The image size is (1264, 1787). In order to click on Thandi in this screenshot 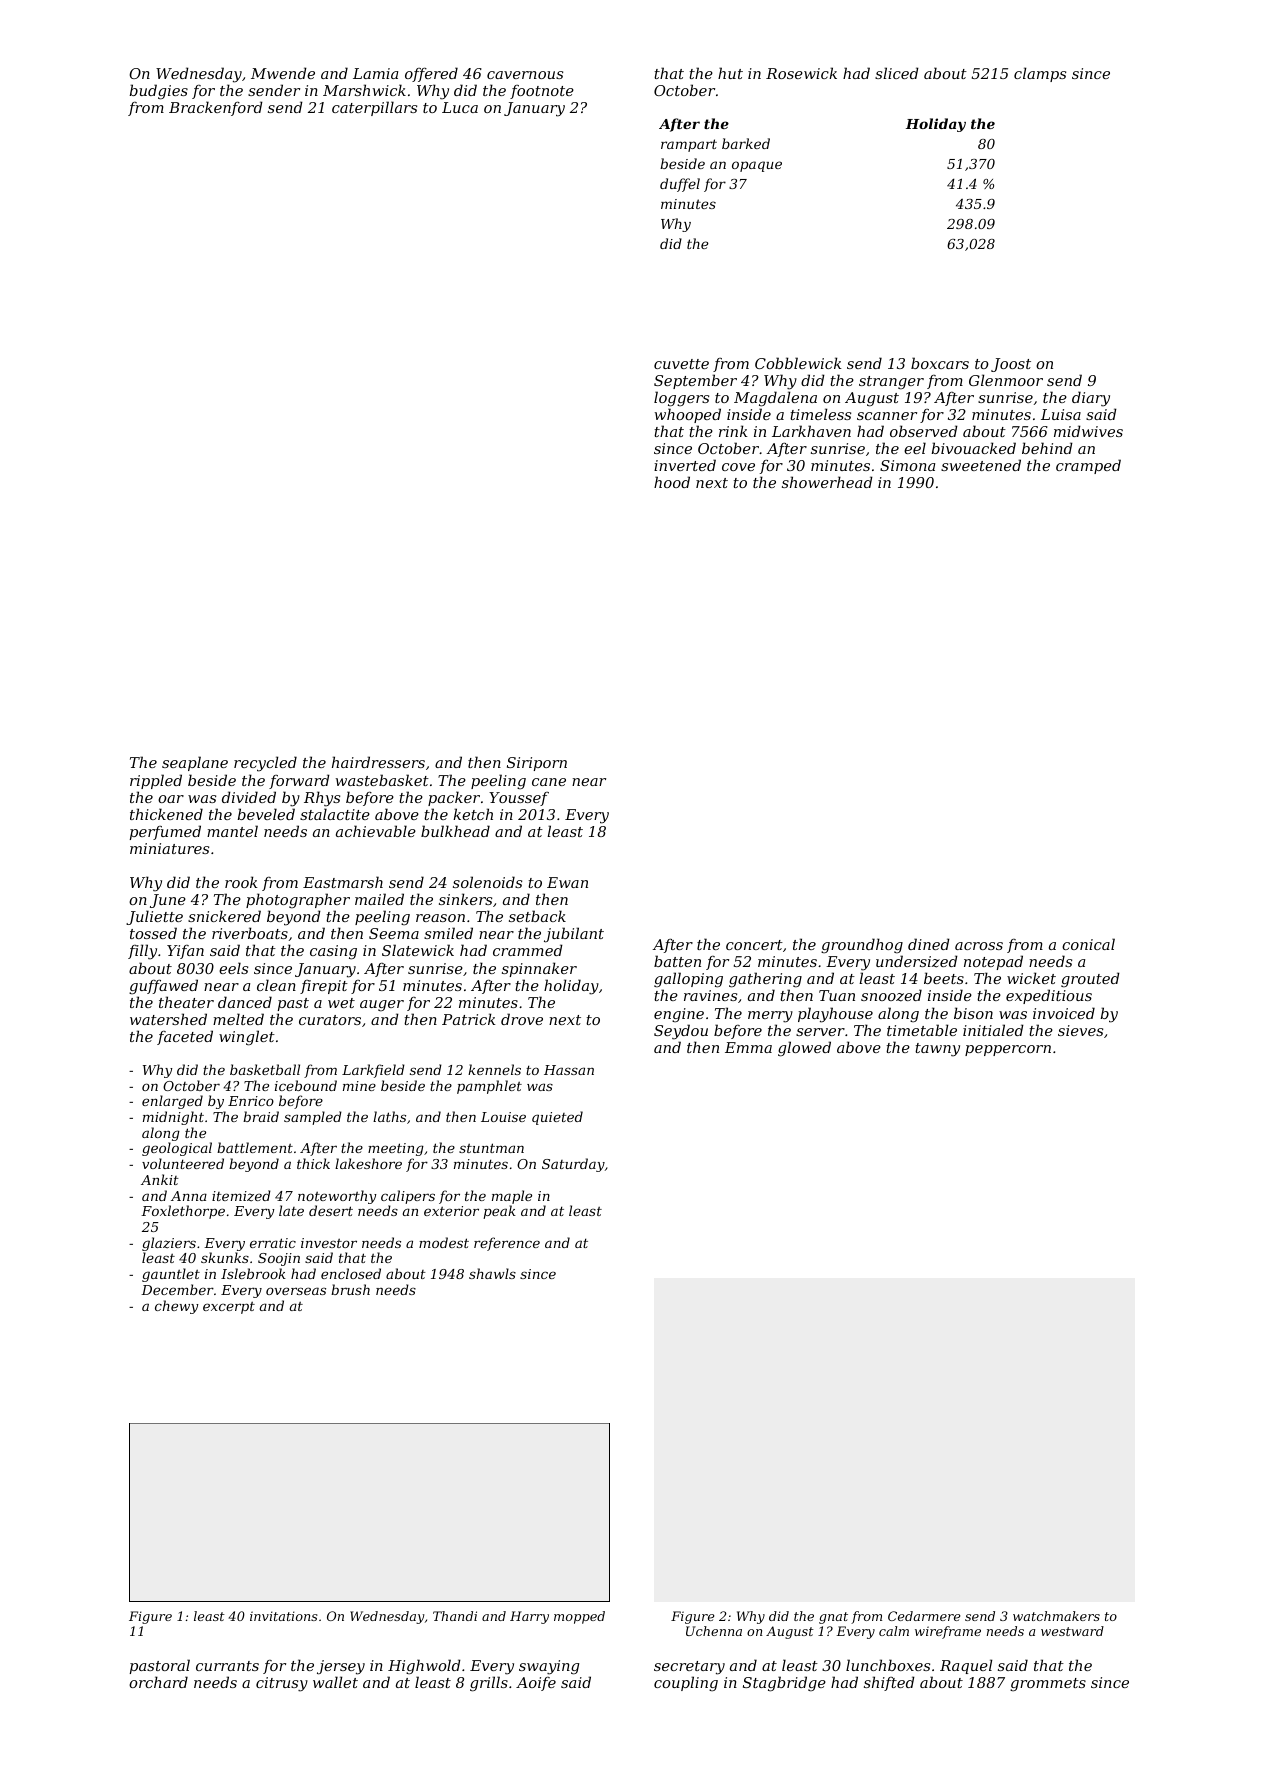, I will do `click(455, 1616)`.
